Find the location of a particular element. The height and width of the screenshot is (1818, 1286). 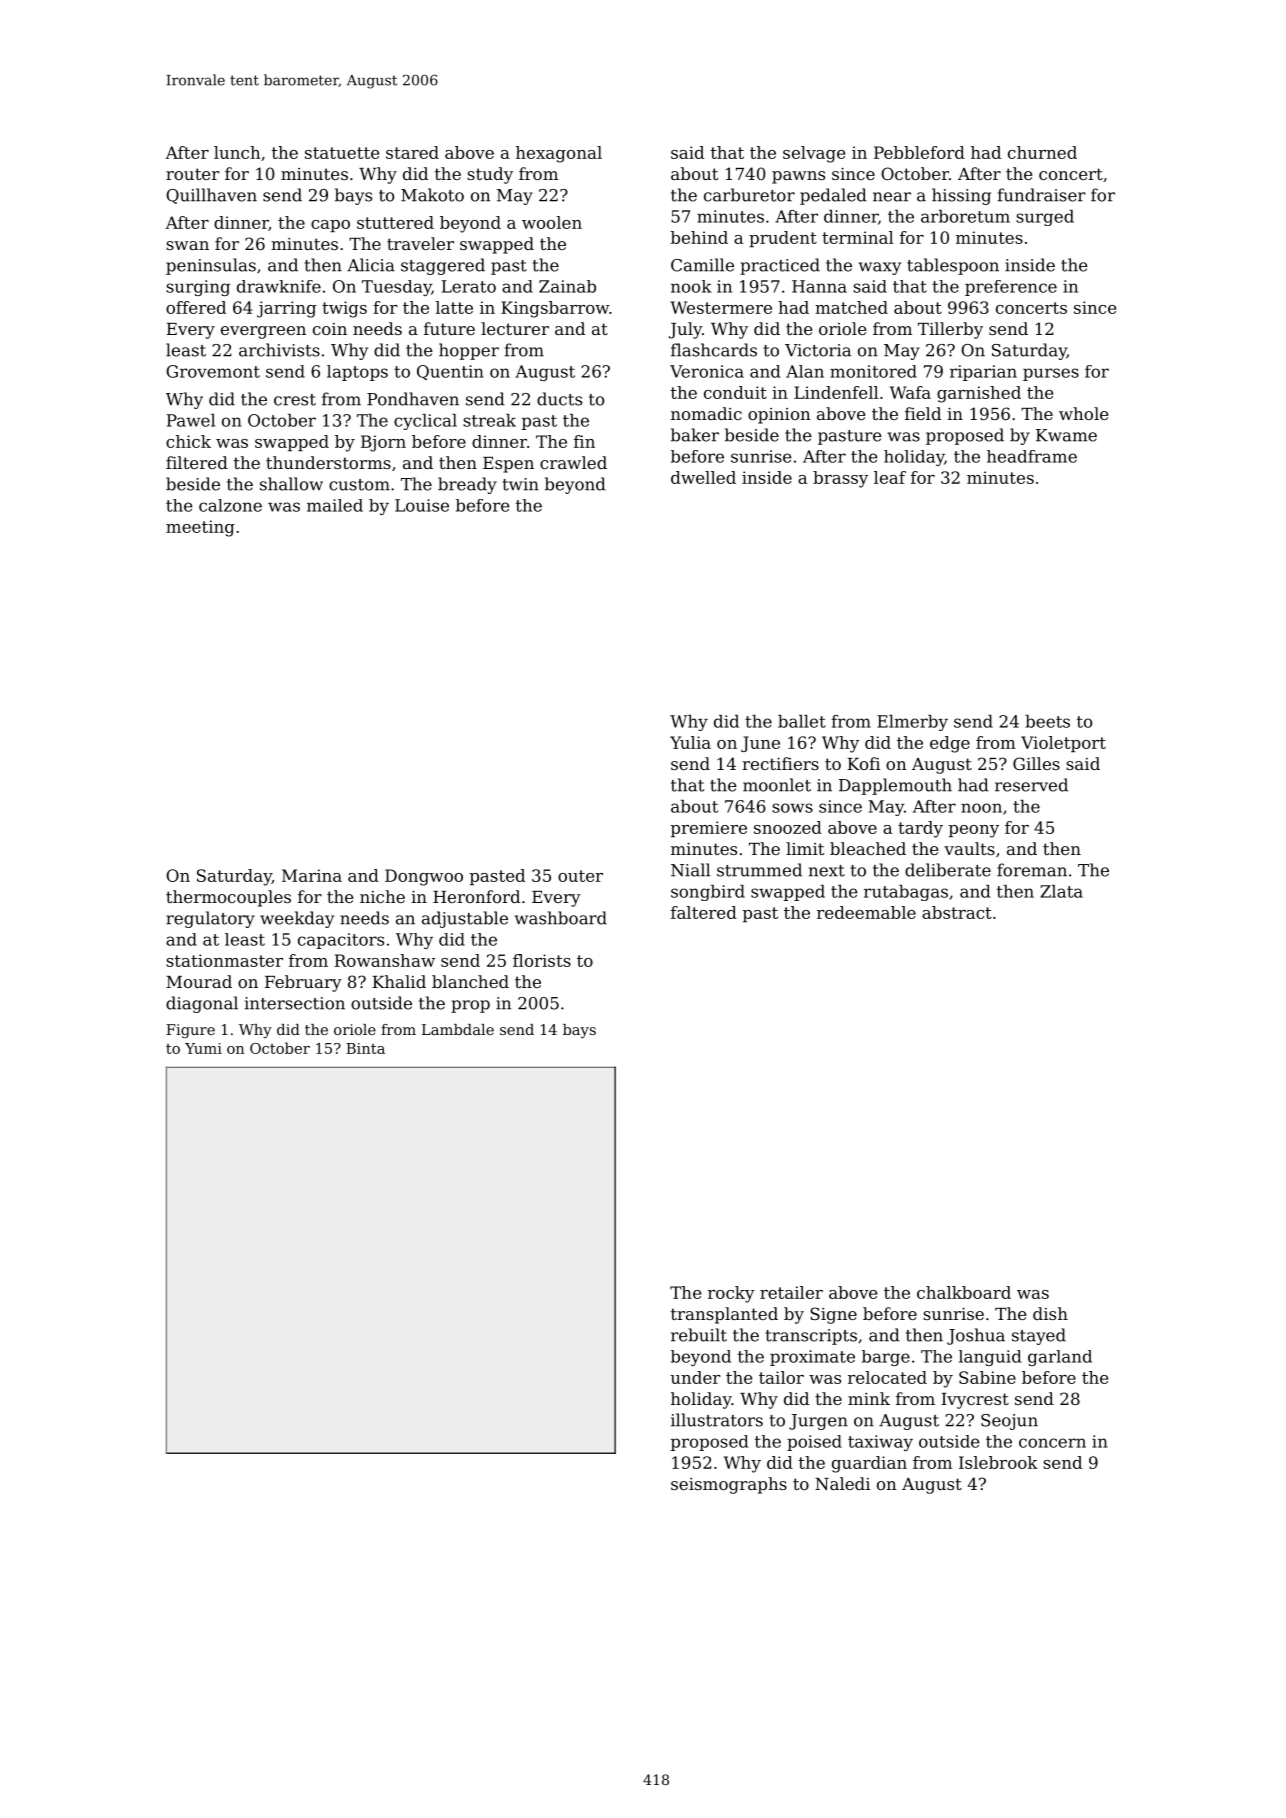

behind is located at coordinates (699, 237).
